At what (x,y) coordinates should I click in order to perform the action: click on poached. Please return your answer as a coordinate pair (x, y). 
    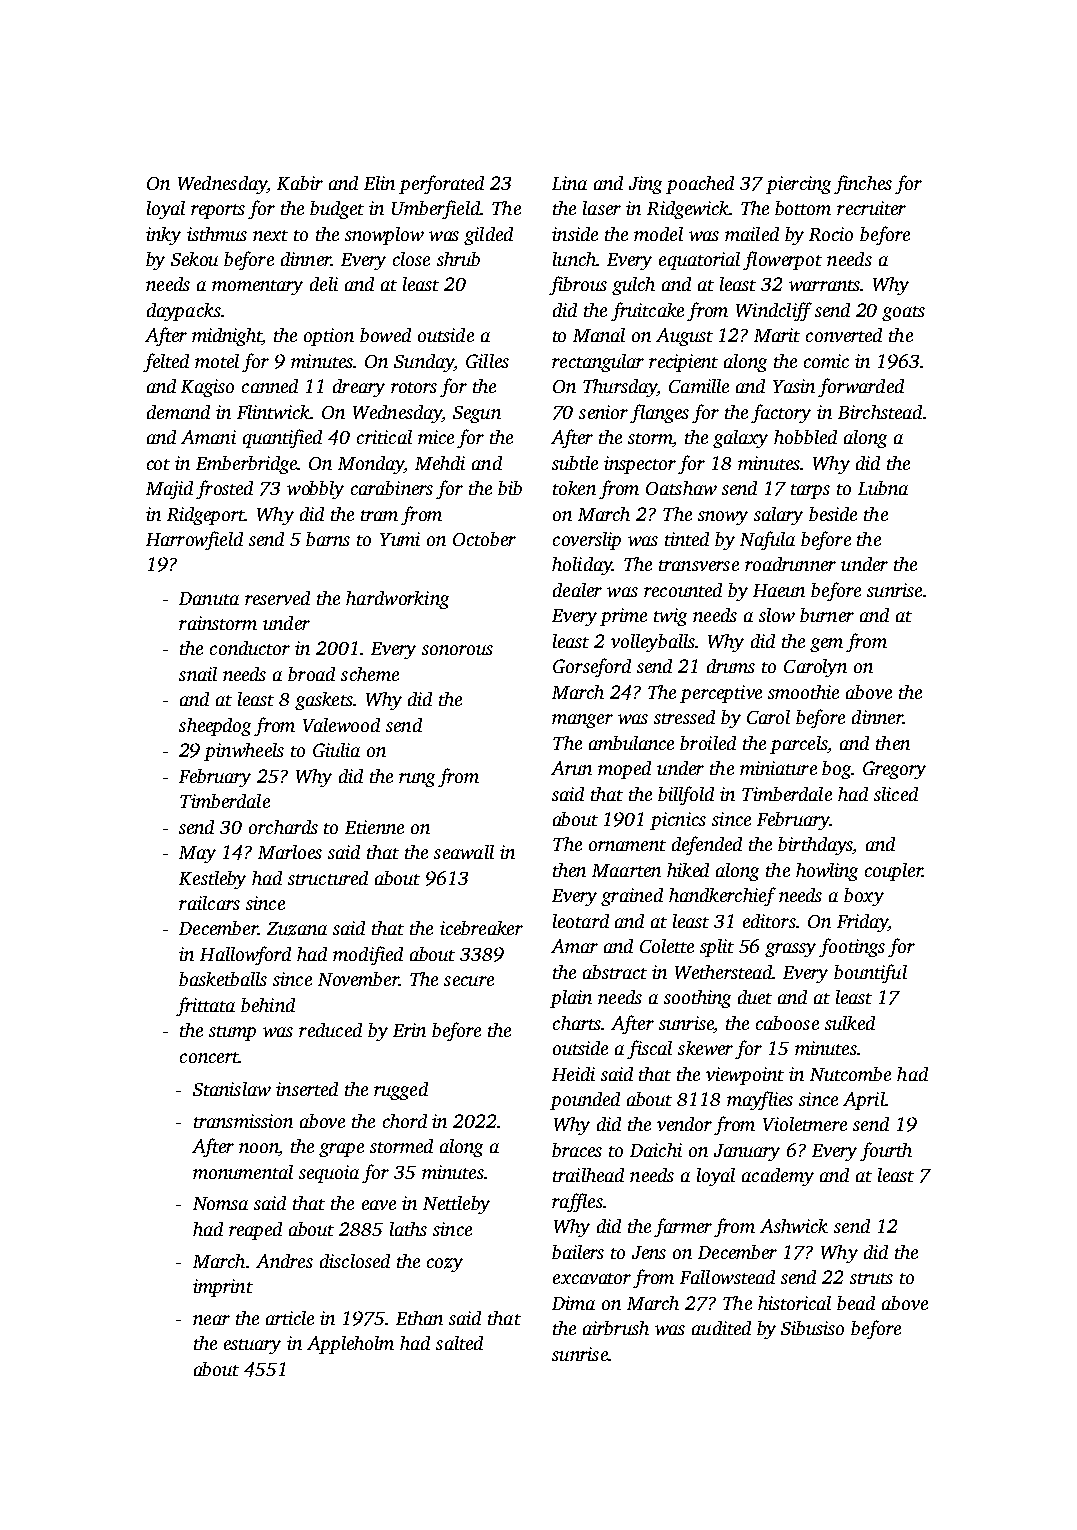
    Looking at the image, I should click on (700, 185).
